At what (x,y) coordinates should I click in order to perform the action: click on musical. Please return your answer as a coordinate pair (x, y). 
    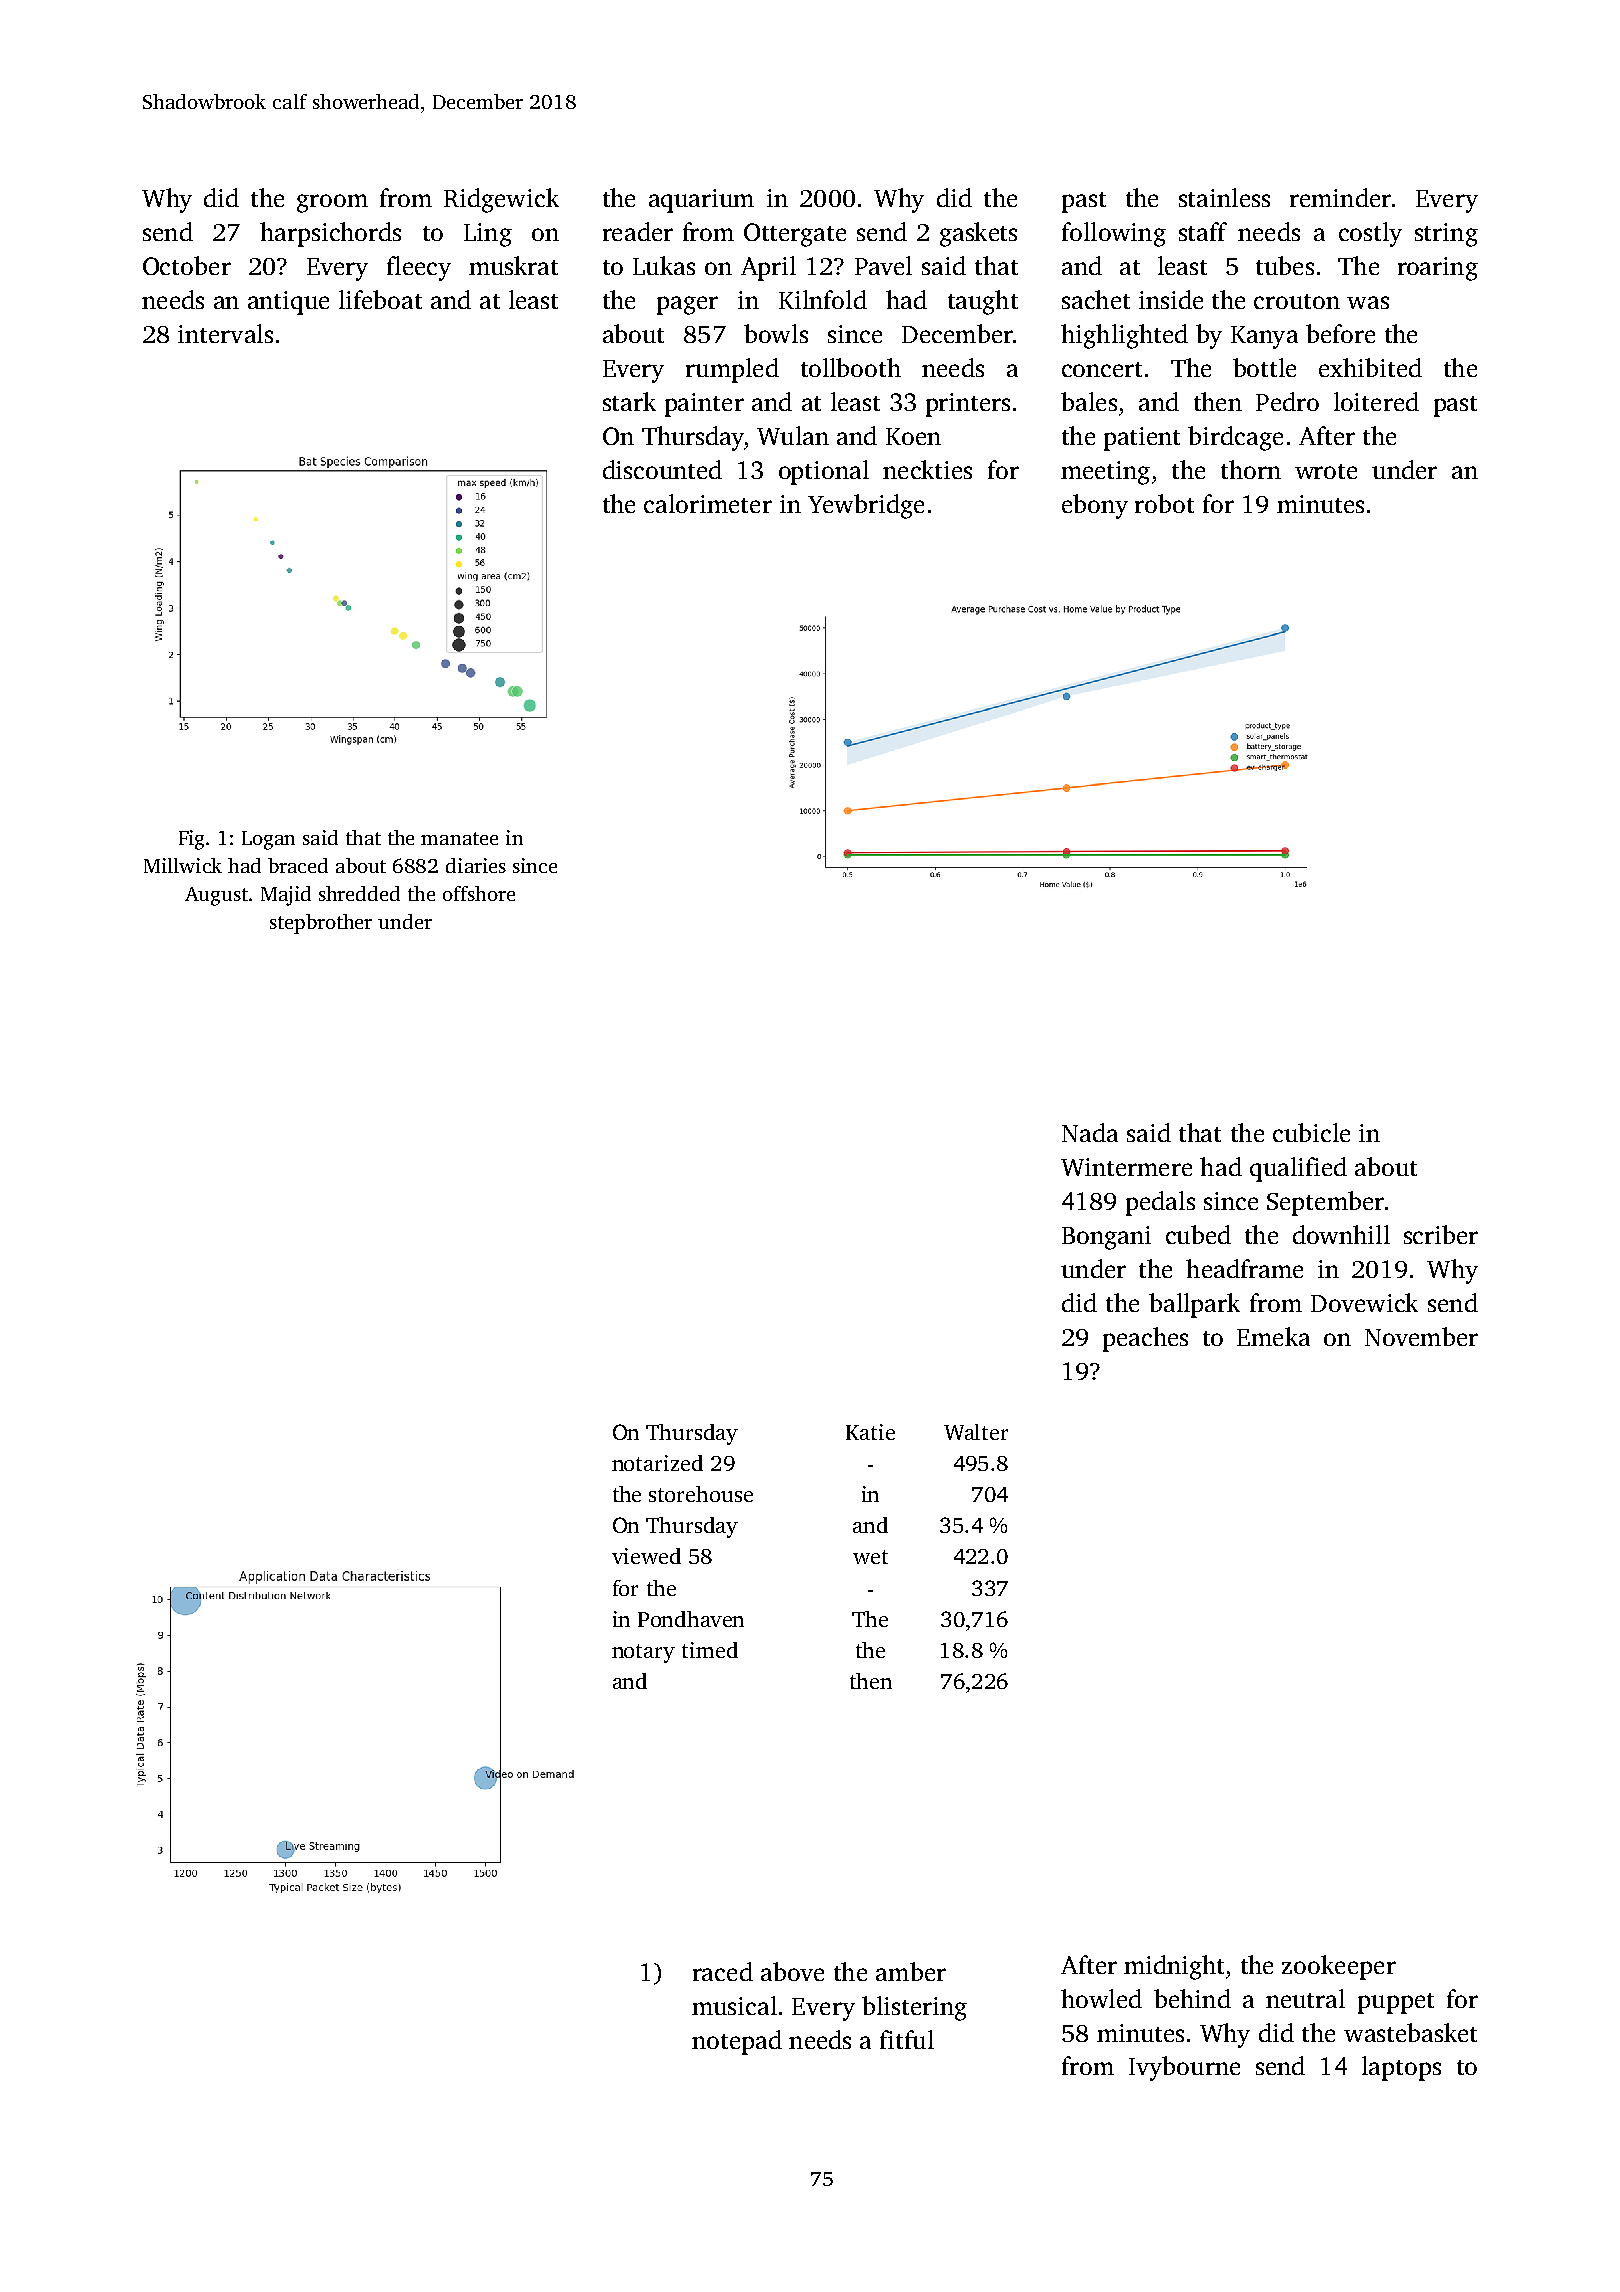
    Looking at the image, I should click on (734, 2005).
